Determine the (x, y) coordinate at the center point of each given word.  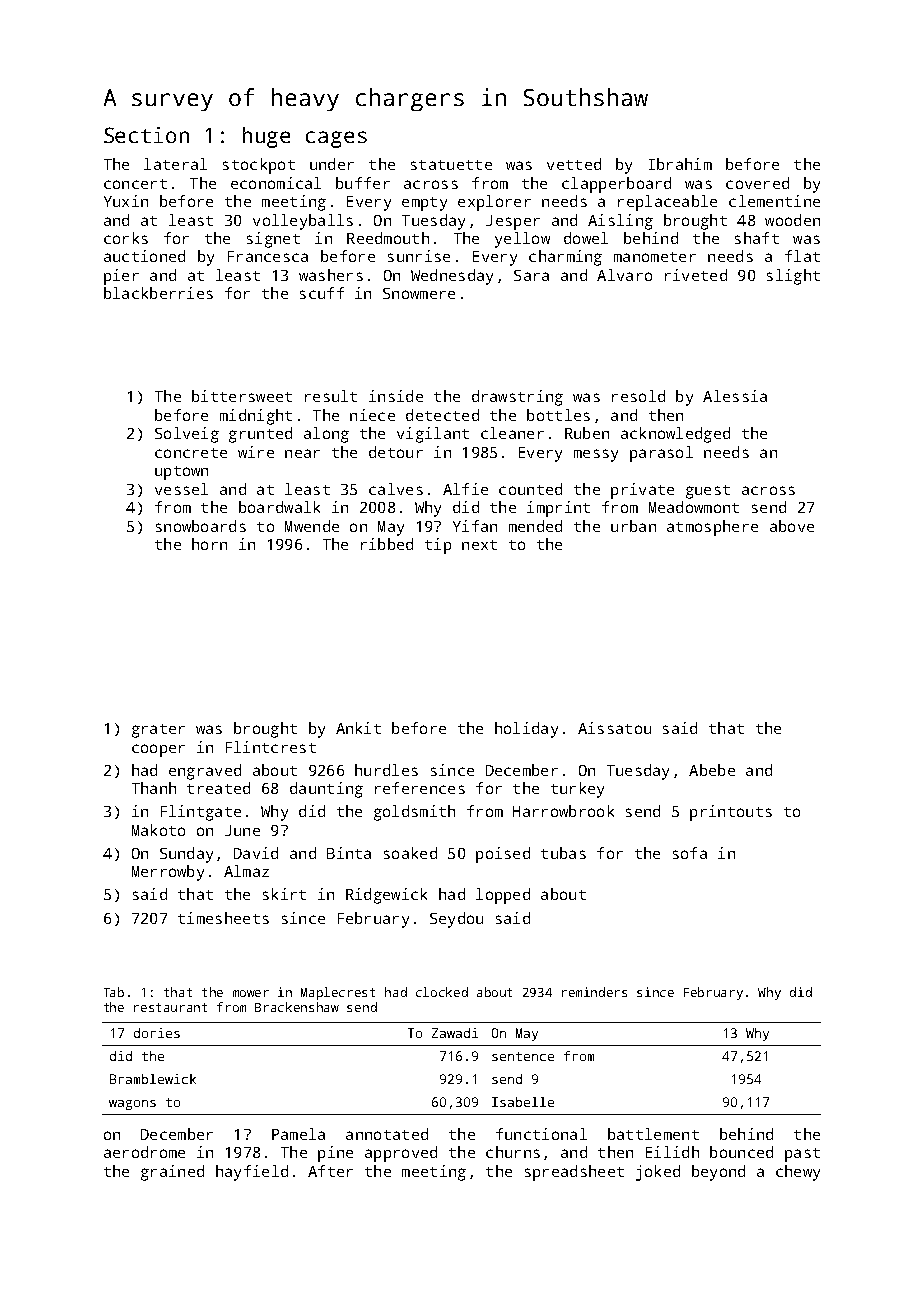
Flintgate (201, 813)
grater (158, 731)
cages (336, 139)
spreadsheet (574, 1173)
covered (757, 183)
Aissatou (614, 728)
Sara (531, 275)
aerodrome (144, 1152)
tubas (563, 853)
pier (121, 277)
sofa (690, 853)
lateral (175, 164)
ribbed (387, 544)
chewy (798, 1173)
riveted (696, 275)
